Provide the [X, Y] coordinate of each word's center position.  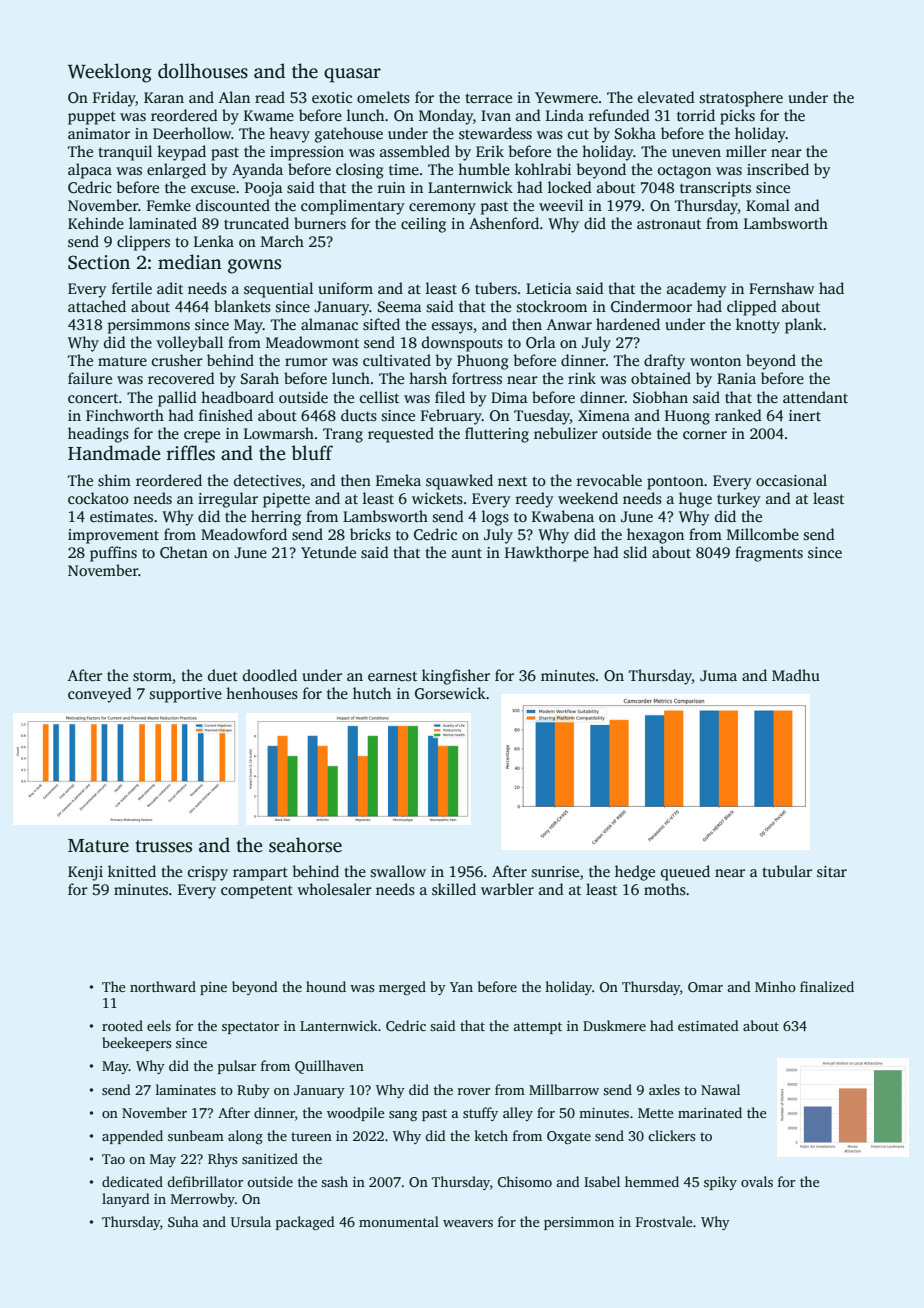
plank [804, 326]
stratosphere [741, 99]
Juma [718, 676]
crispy [208, 873]
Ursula [251, 1221]
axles [664, 1089]
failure [90, 378]
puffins [113, 554]
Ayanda [257, 171]
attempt [538, 1028]
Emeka [398, 480]
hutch [372, 693]
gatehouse [349, 135]
